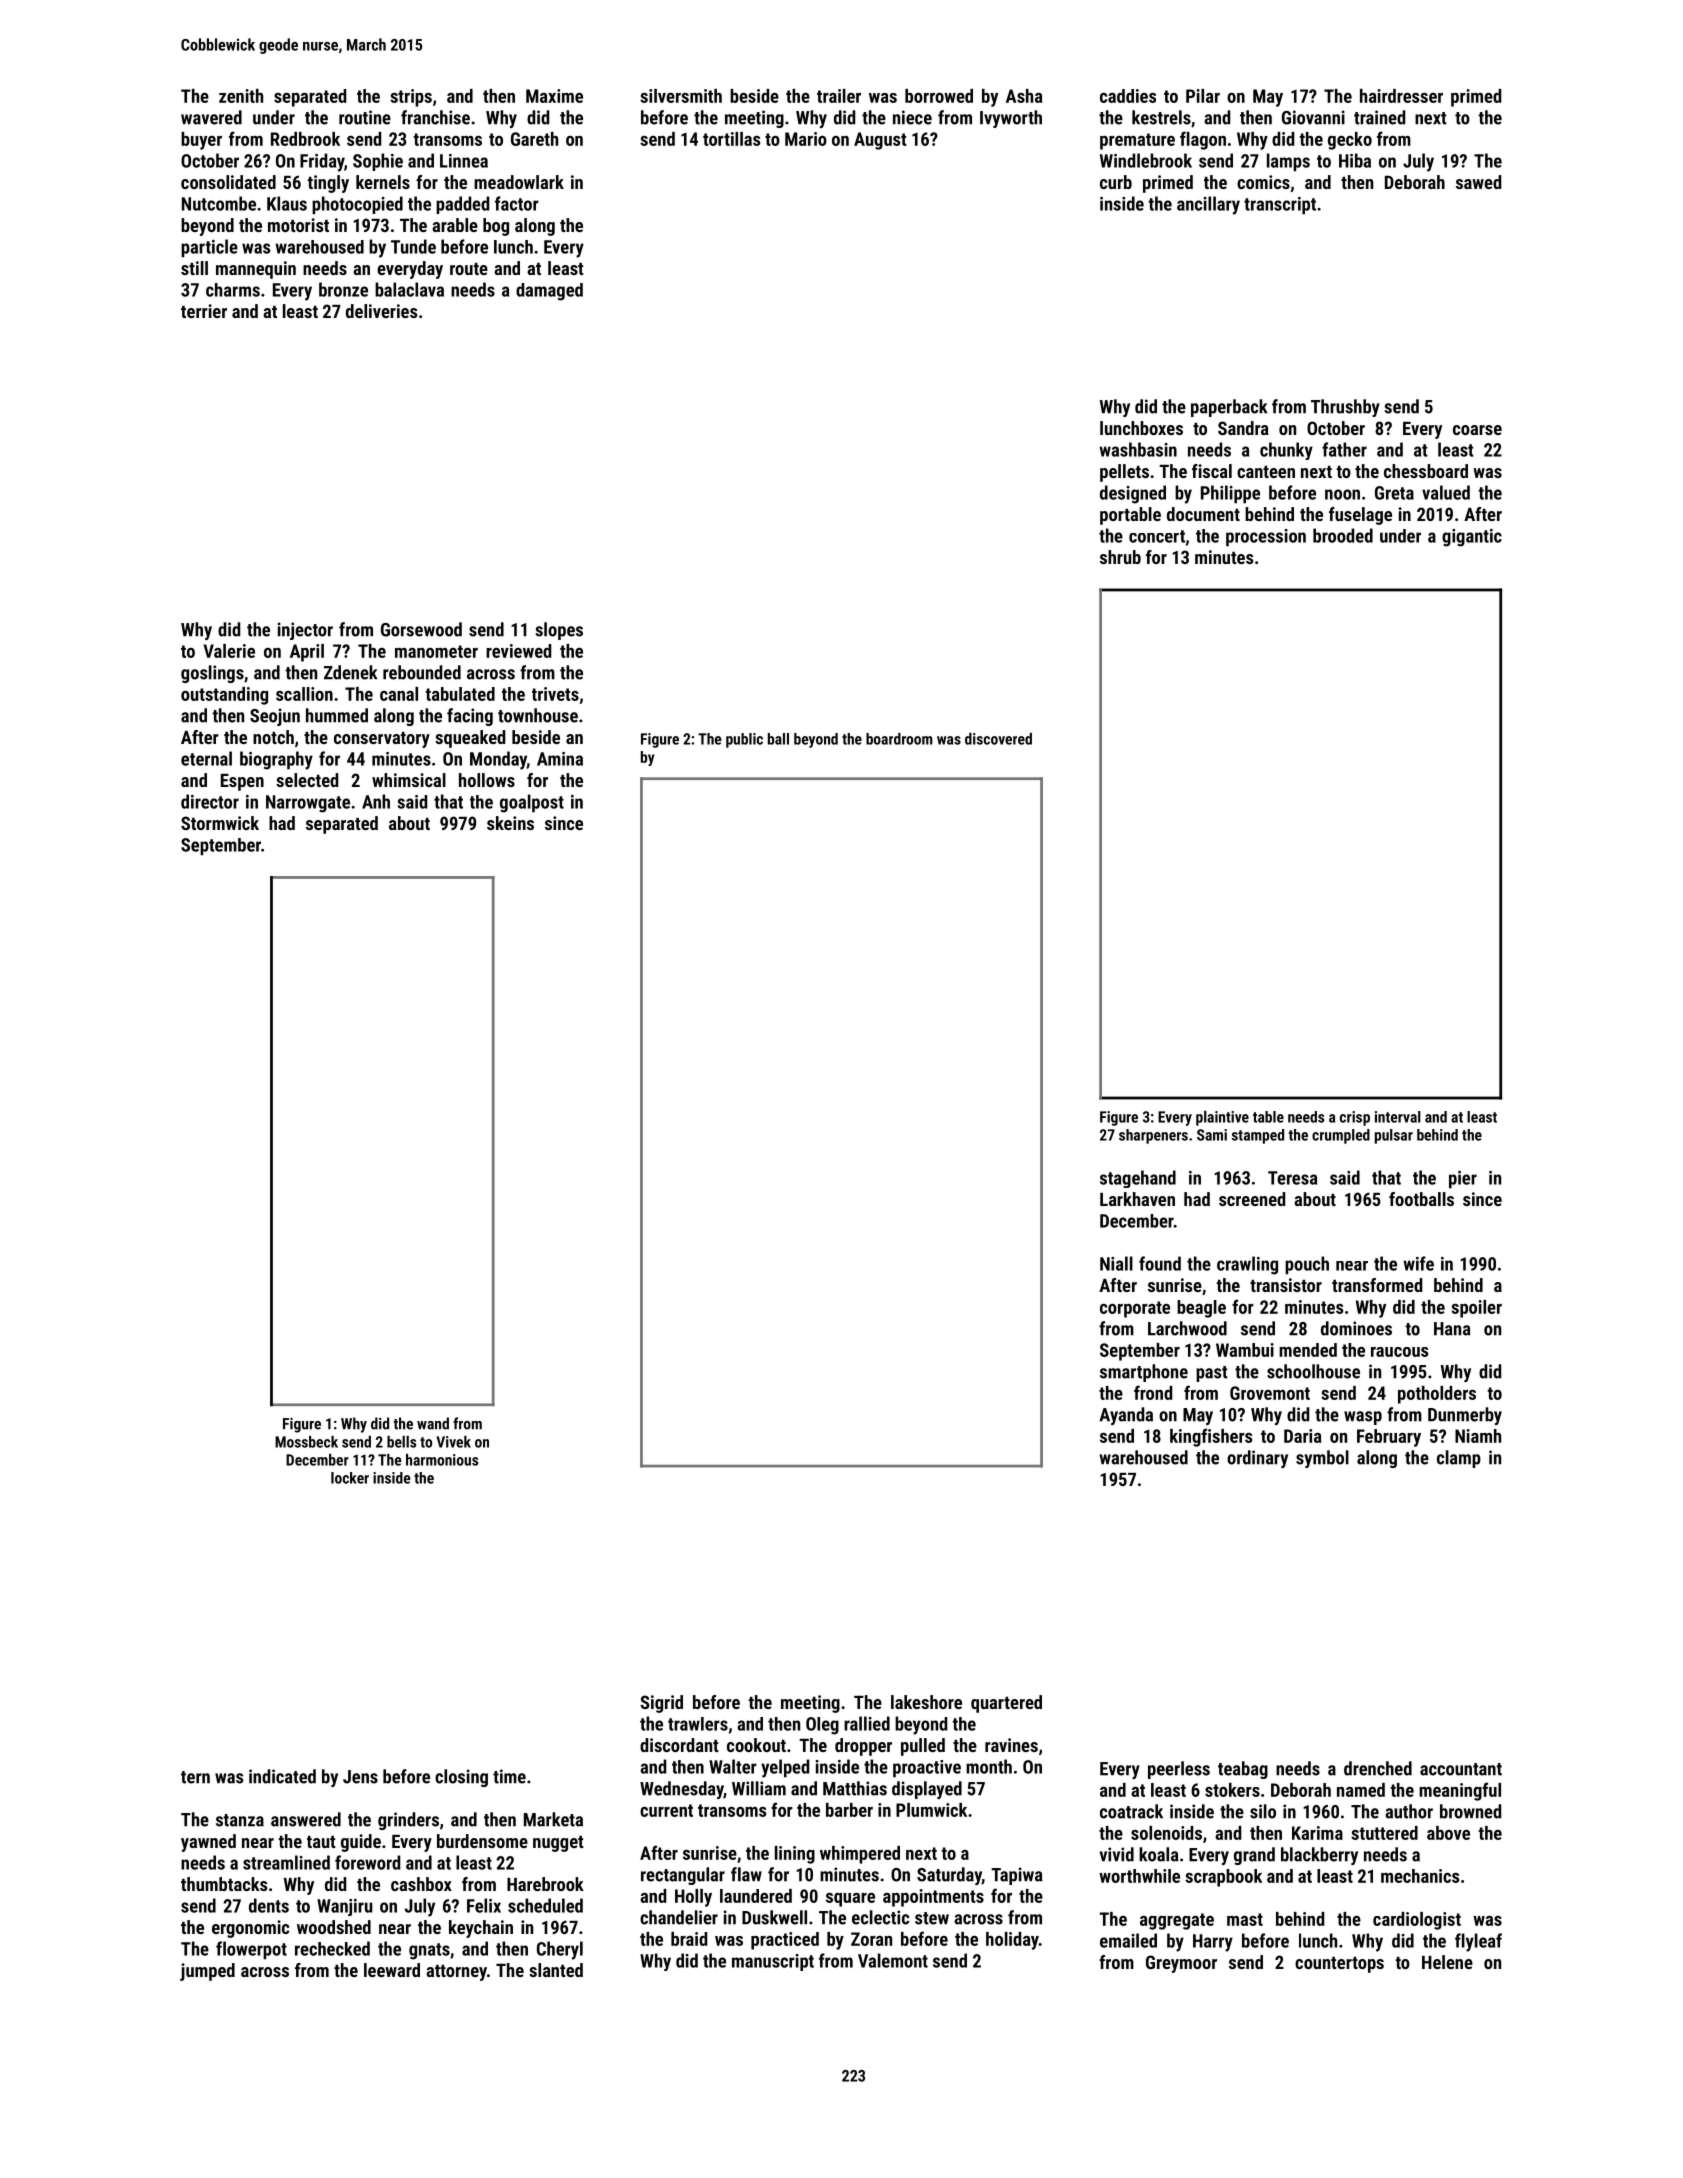 The image size is (1683, 2178). I want to click on stagehand, so click(1138, 1179).
